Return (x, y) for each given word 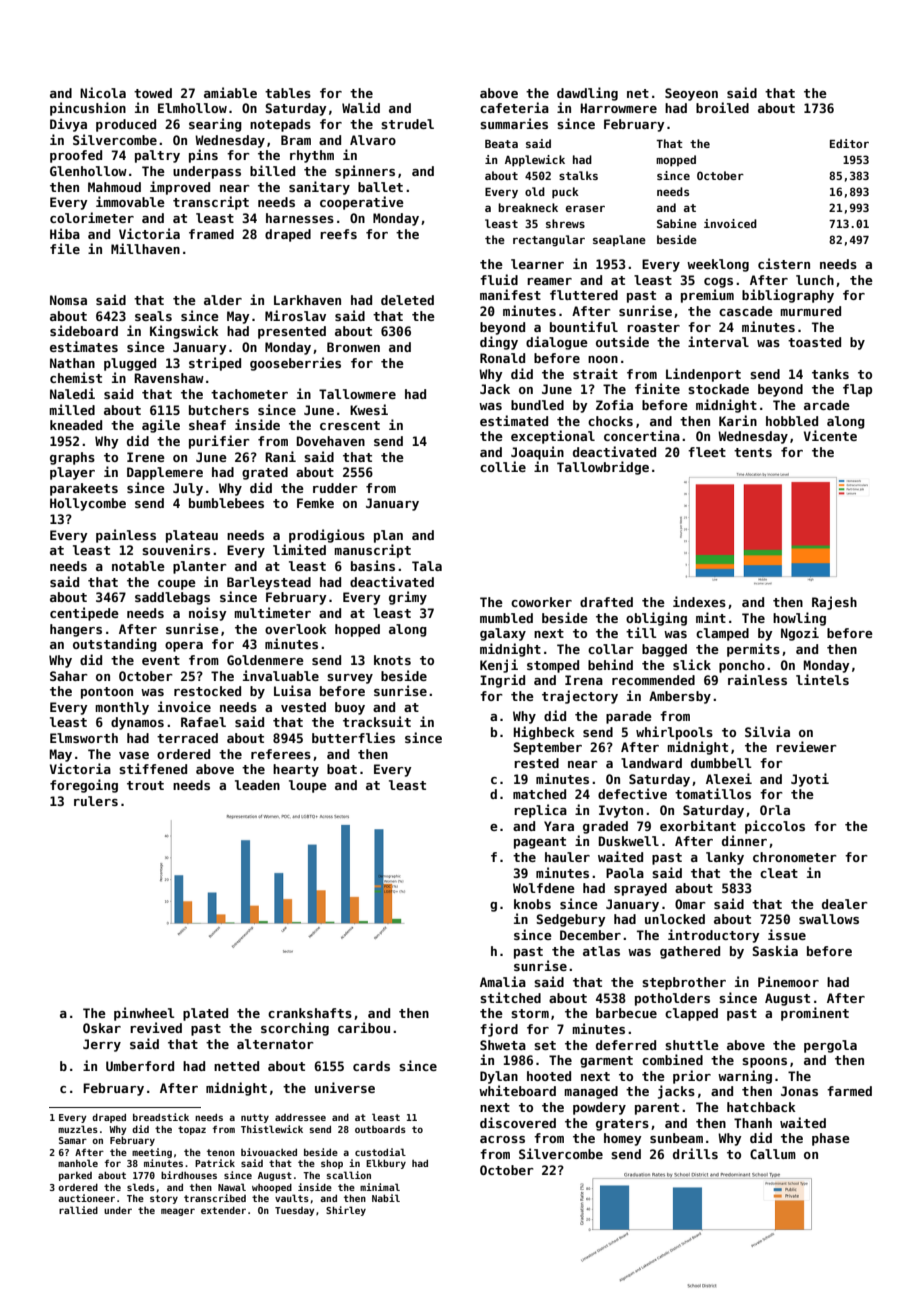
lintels (822, 679)
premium (707, 296)
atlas (601, 951)
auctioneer (86, 1198)
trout (145, 785)
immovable (130, 201)
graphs (72, 458)
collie (503, 466)
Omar (690, 904)
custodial (380, 1152)
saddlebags (172, 598)
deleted (407, 300)
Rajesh (834, 603)
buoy (350, 708)
